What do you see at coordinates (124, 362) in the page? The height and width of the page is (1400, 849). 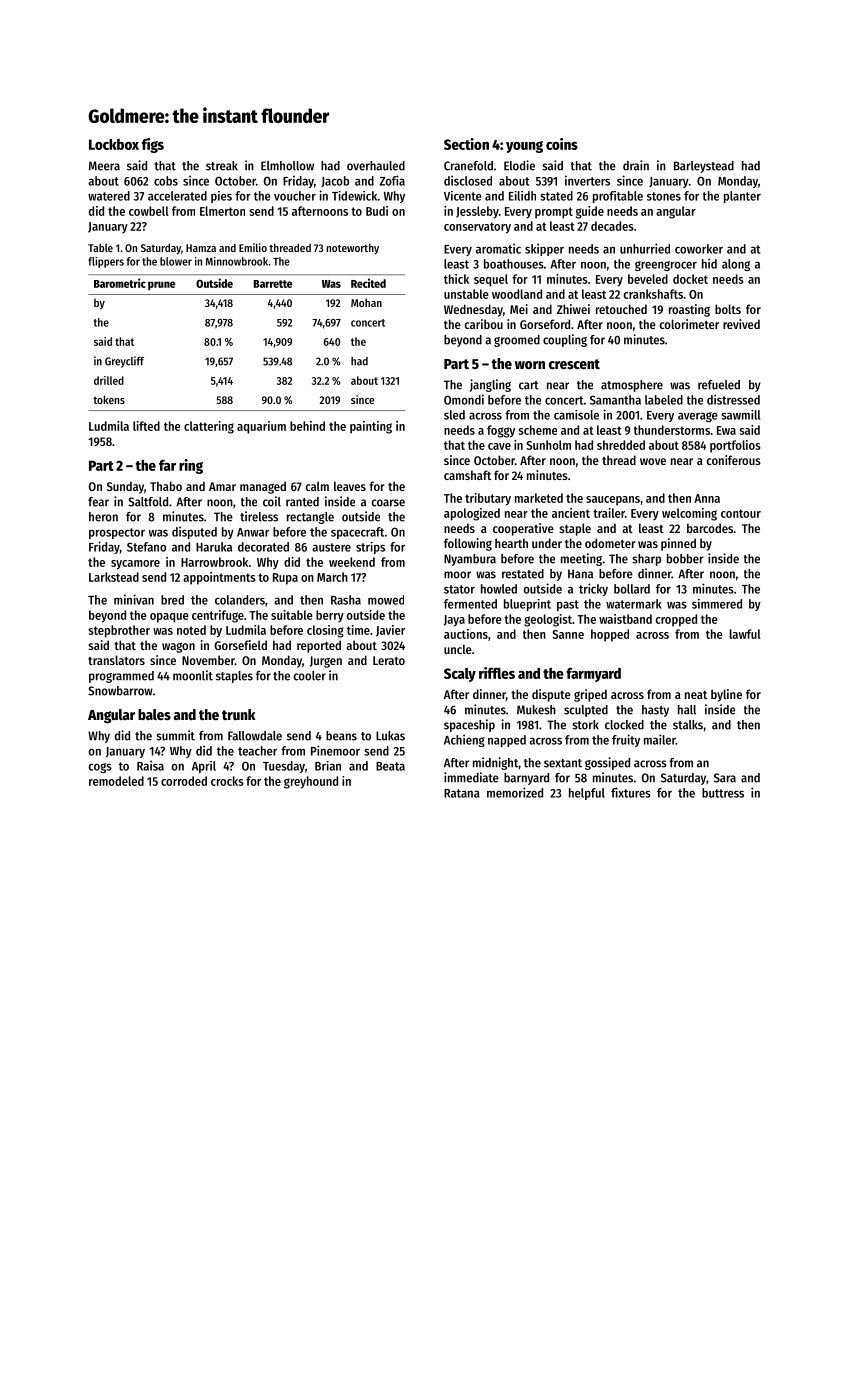 I see `Greycliff` at bounding box center [124, 362].
